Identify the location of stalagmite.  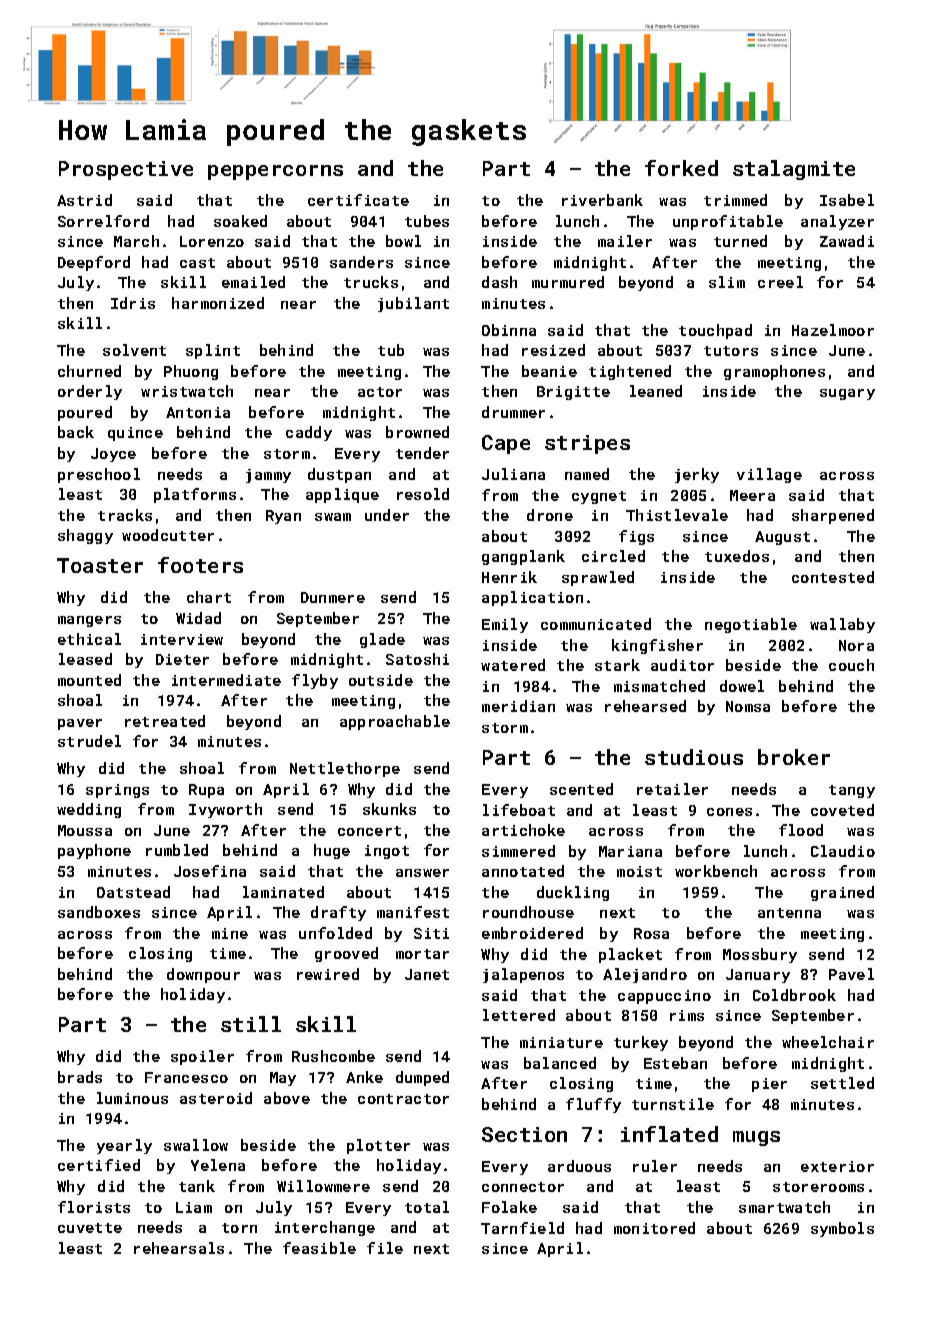
(794, 170).
